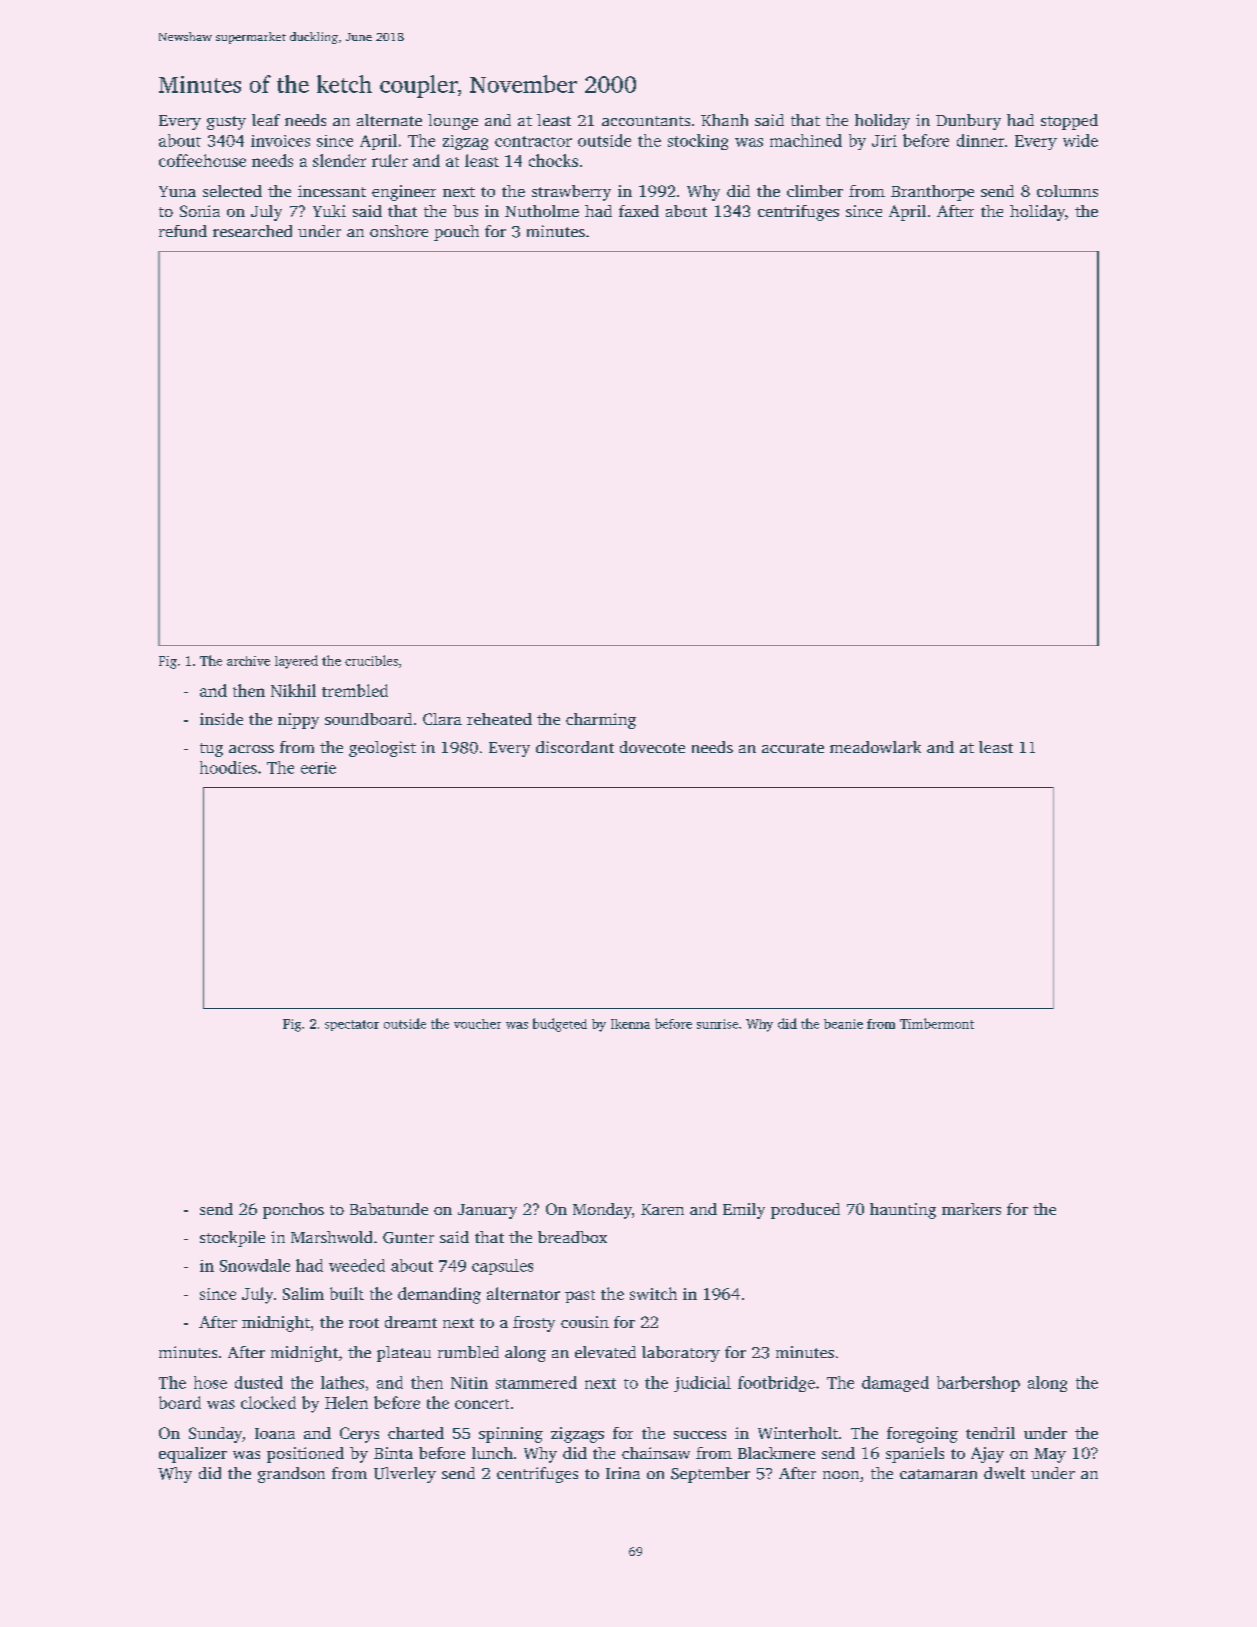  Describe the element at coordinates (248, 661) in the screenshot. I see `archive` at that location.
